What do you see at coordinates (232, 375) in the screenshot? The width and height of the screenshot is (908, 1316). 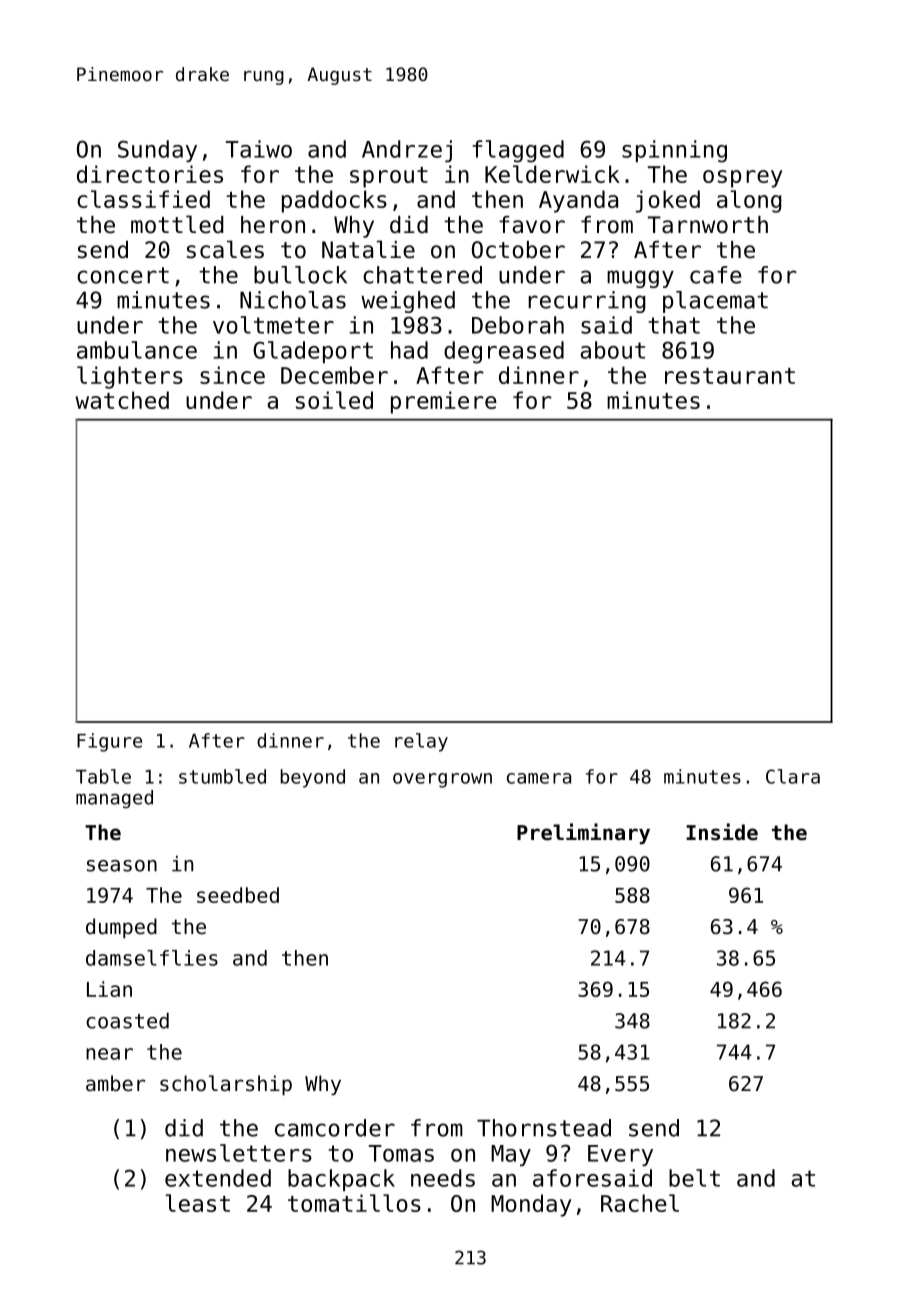 I see `since` at bounding box center [232, 375].
